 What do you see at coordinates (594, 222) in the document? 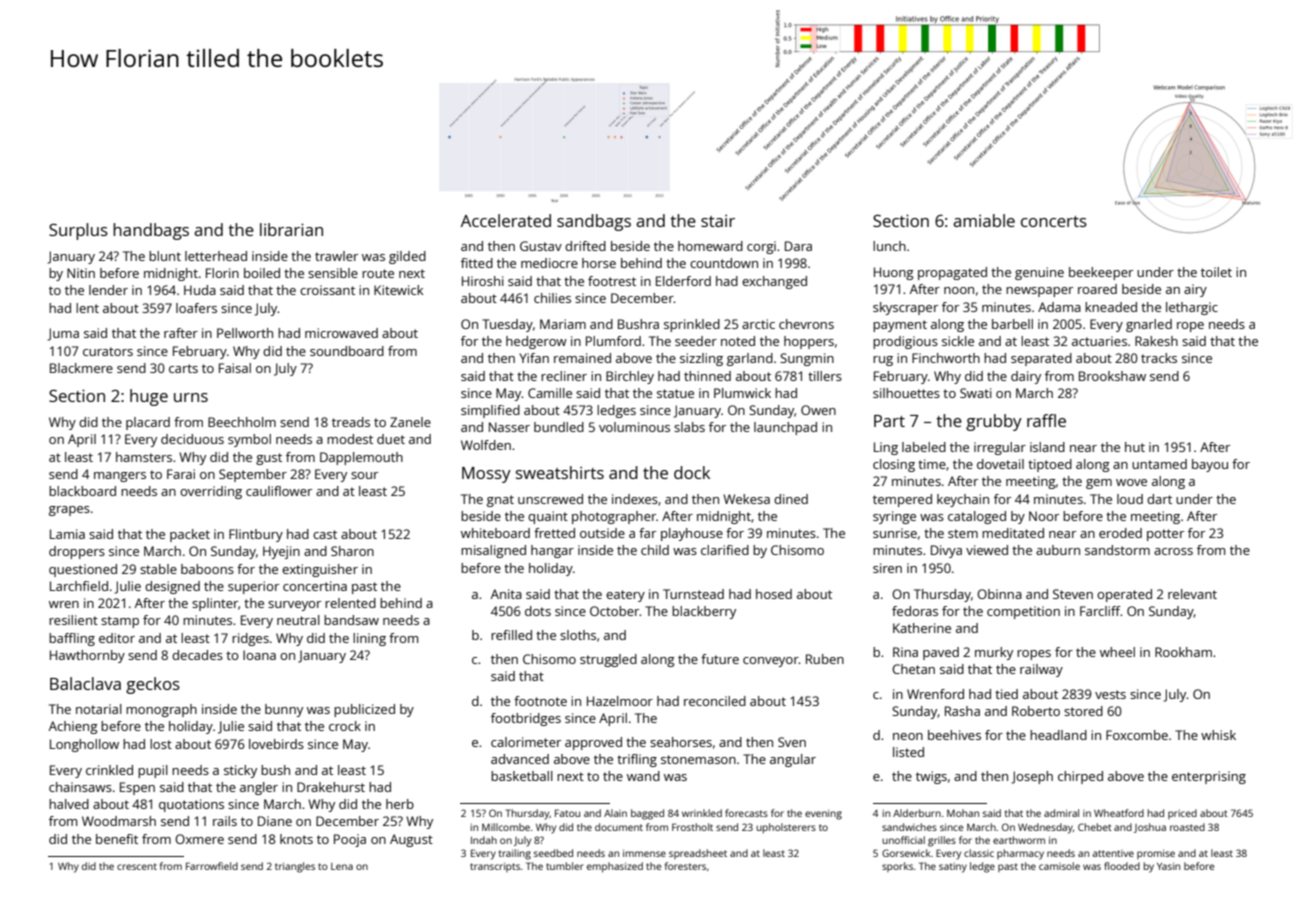
I see `sandbags` at bounding box center [594, 222].
